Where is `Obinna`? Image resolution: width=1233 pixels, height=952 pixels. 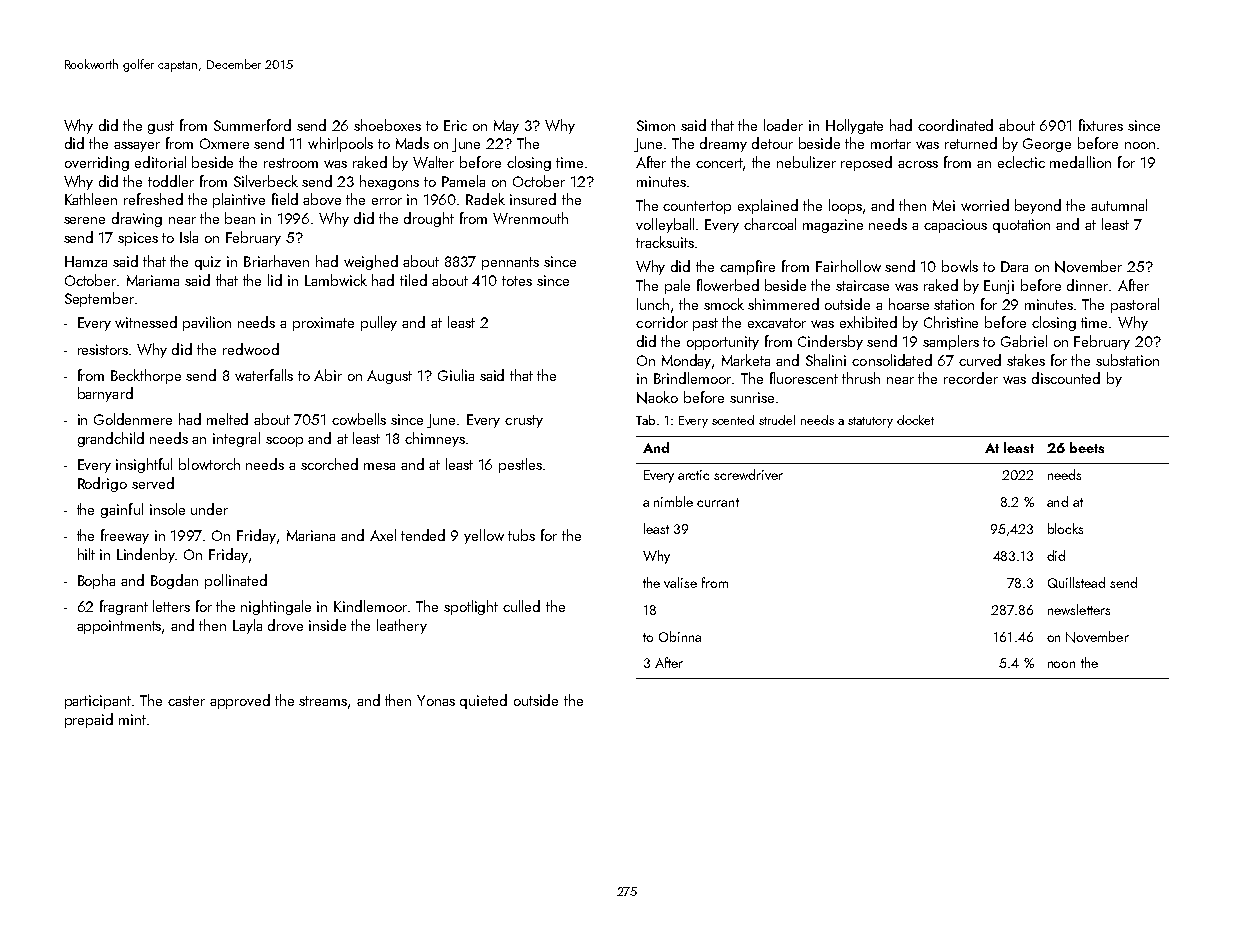
Obinna is located at coordinates (680, 636).
